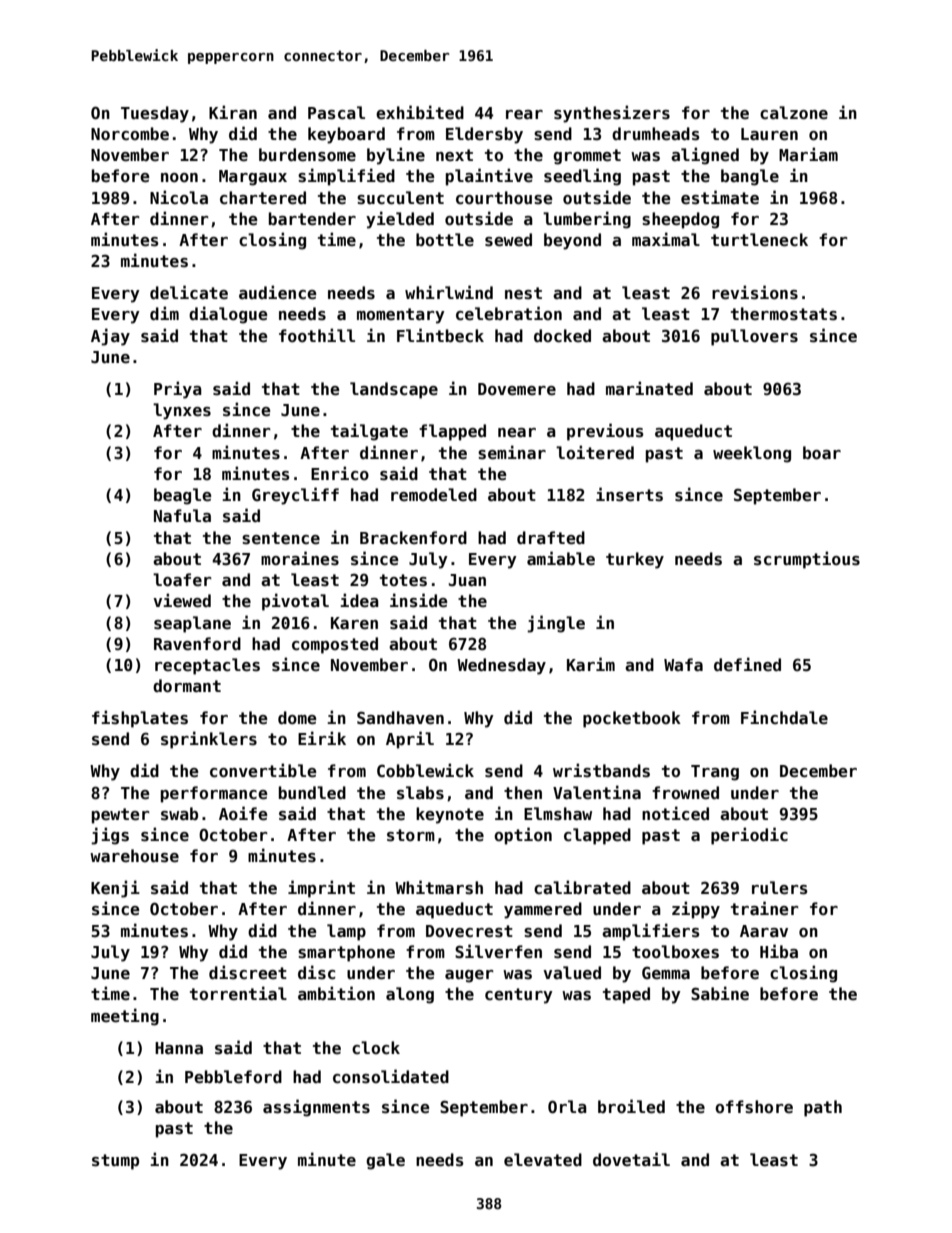  What do you see at coordinates (784, 314) in the document?
I see `thermostats` at bounding box center [784, 314].
